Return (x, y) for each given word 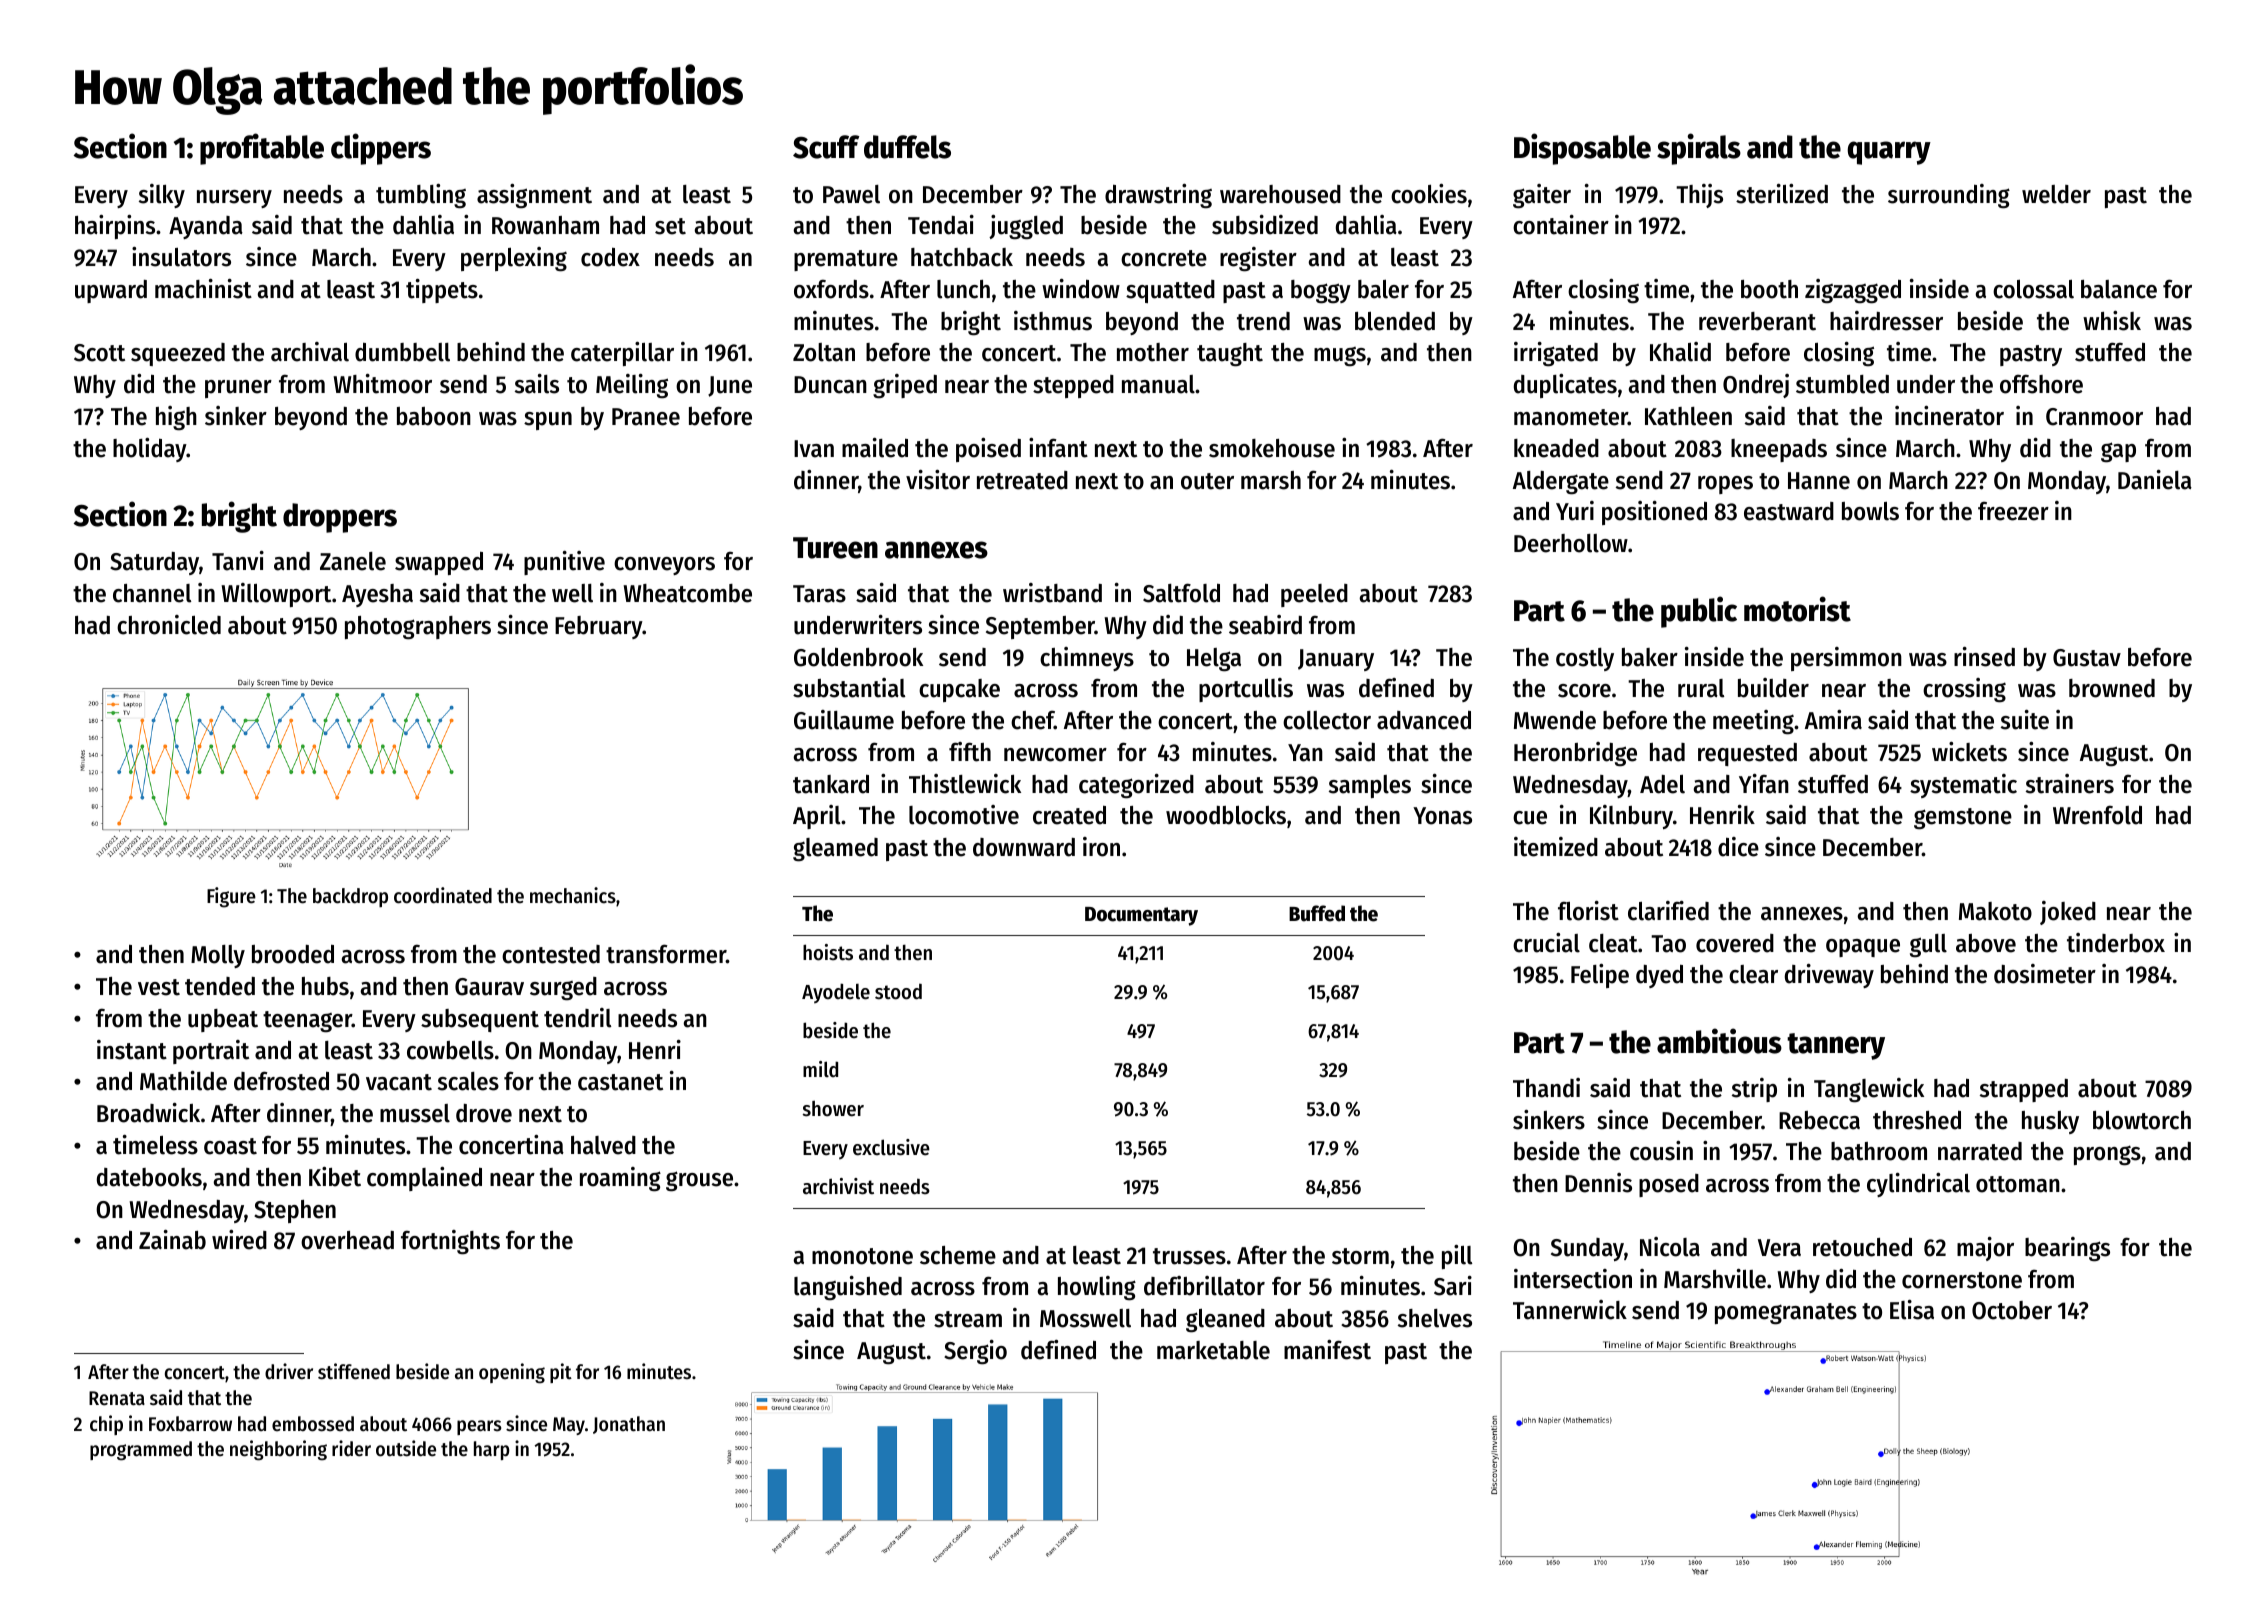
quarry (1889, 153)
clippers (381, 149)
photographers (418, 628)
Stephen (295, 1211)
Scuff (826, 147)
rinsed (1984, 657)
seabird (1265, 625)
